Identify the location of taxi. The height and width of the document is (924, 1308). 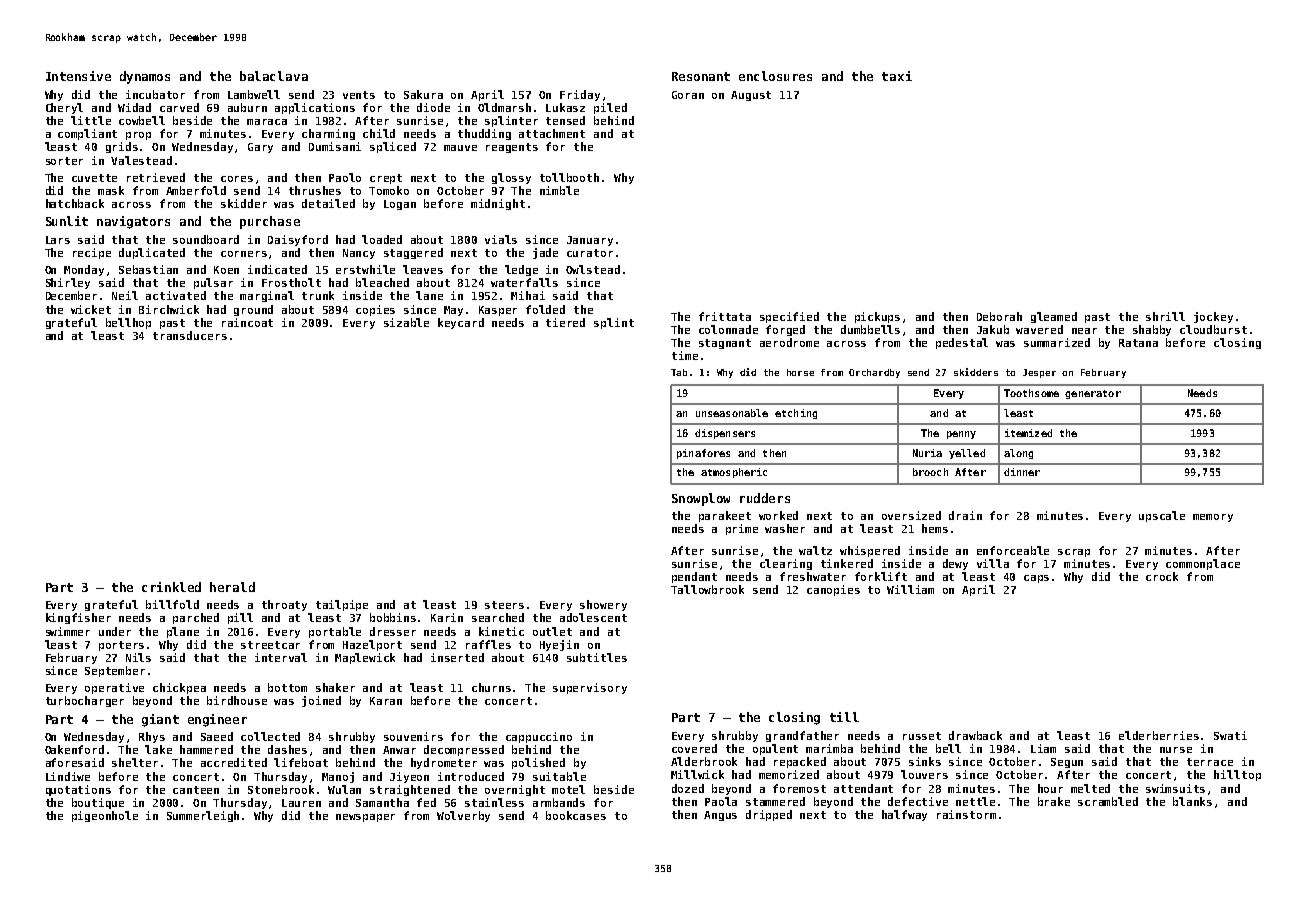
(897, 76).
